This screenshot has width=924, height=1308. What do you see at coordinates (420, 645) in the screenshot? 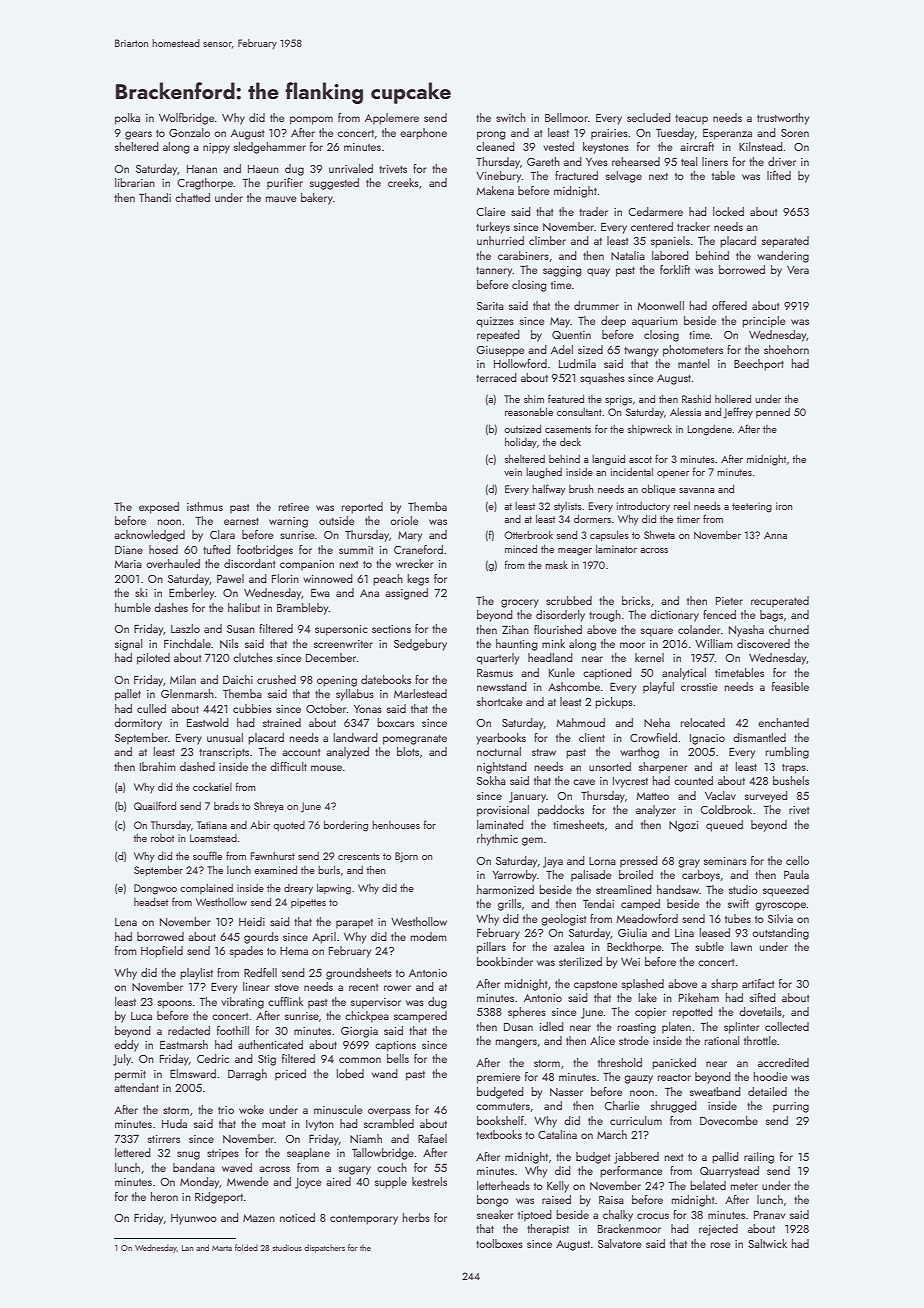
I see `Sedgebury` at bounding box center [420, 645].
